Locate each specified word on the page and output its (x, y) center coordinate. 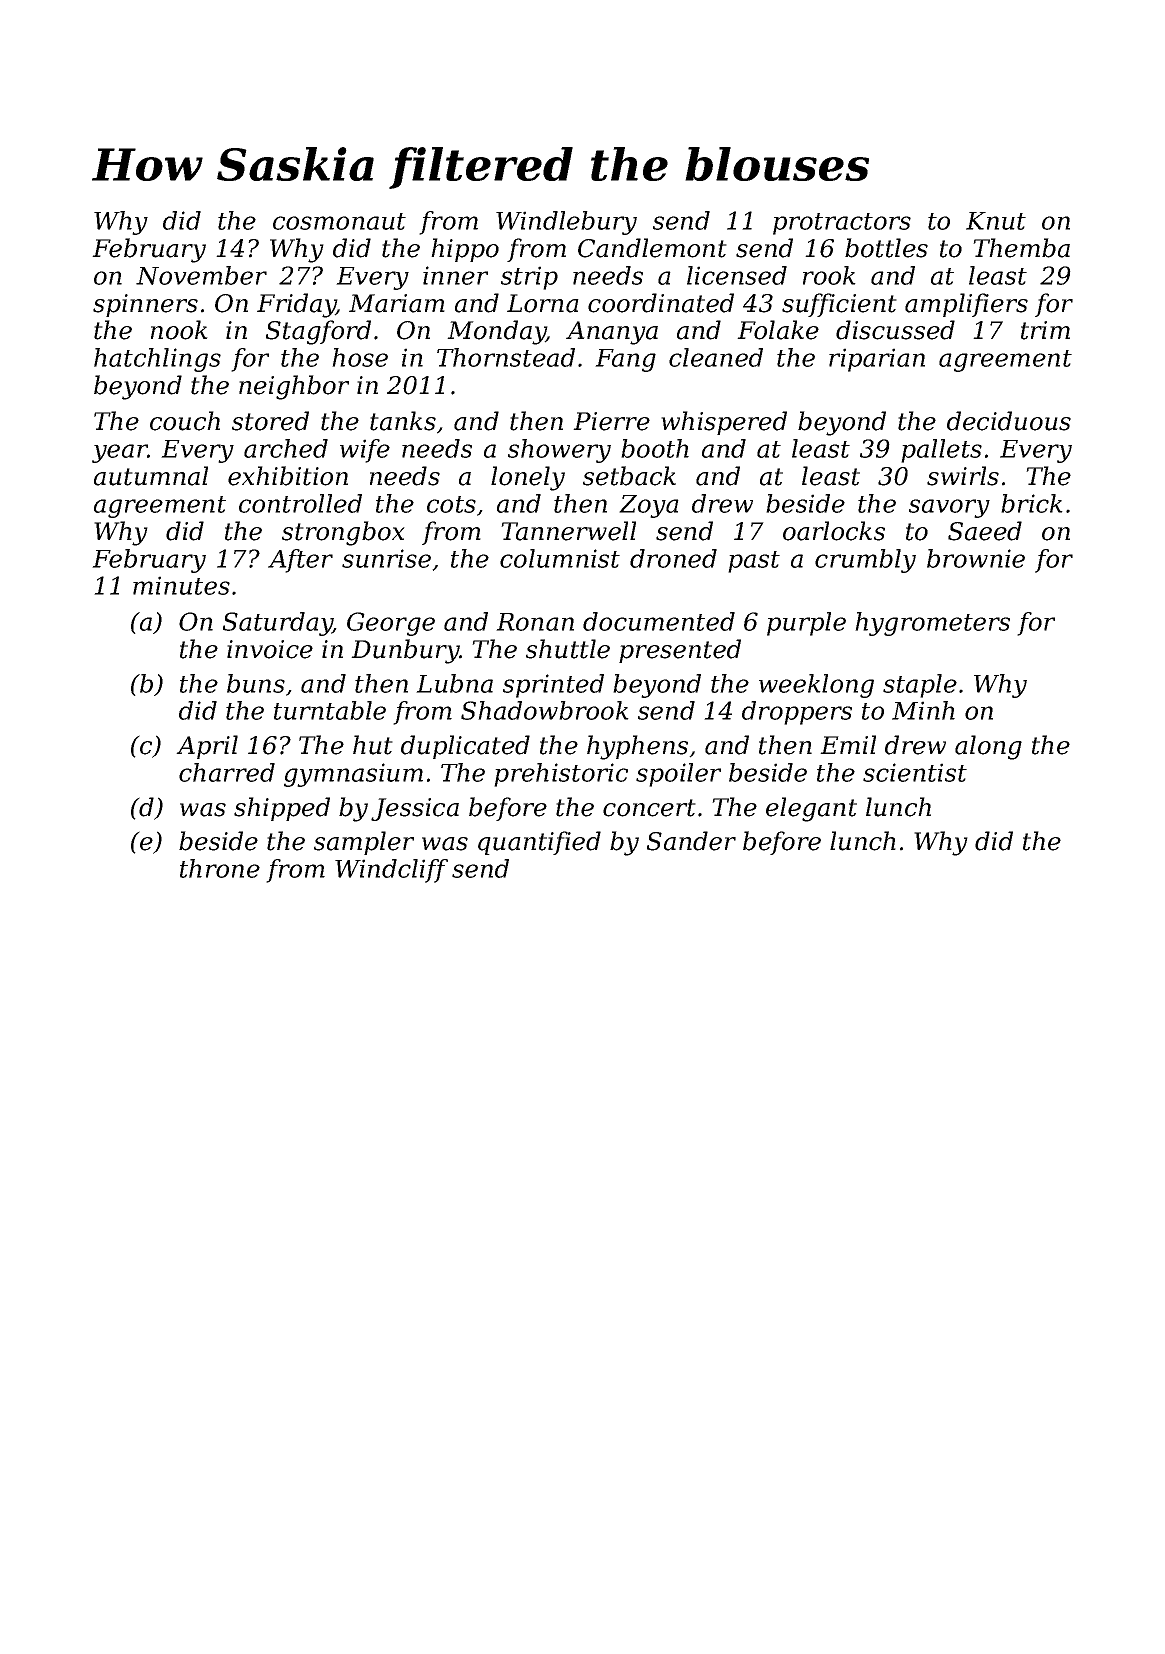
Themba (1021, 248)
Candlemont (652, 248)
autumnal (151, 476)
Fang (625, 360)
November (201, 275)
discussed (895, 330)
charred (227, 772)
